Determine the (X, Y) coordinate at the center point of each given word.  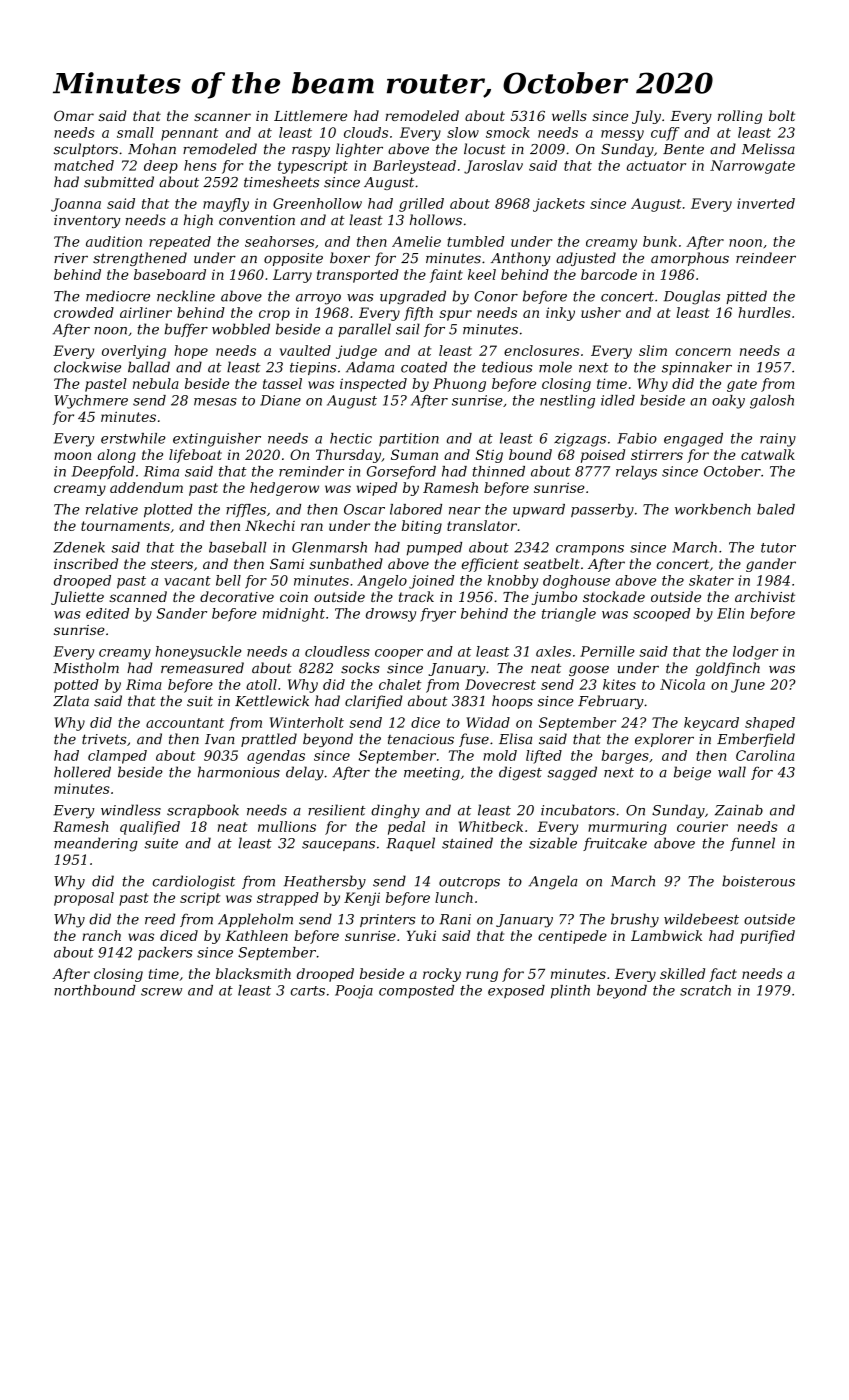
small (135, 132)
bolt (782, 115)
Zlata (71, 701)
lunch (454, 897)
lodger (755, 653)
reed (160, 919)
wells (569, 115)
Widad (488, 722)
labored (416, 509)
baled (776, 509)
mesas (215, 402)
